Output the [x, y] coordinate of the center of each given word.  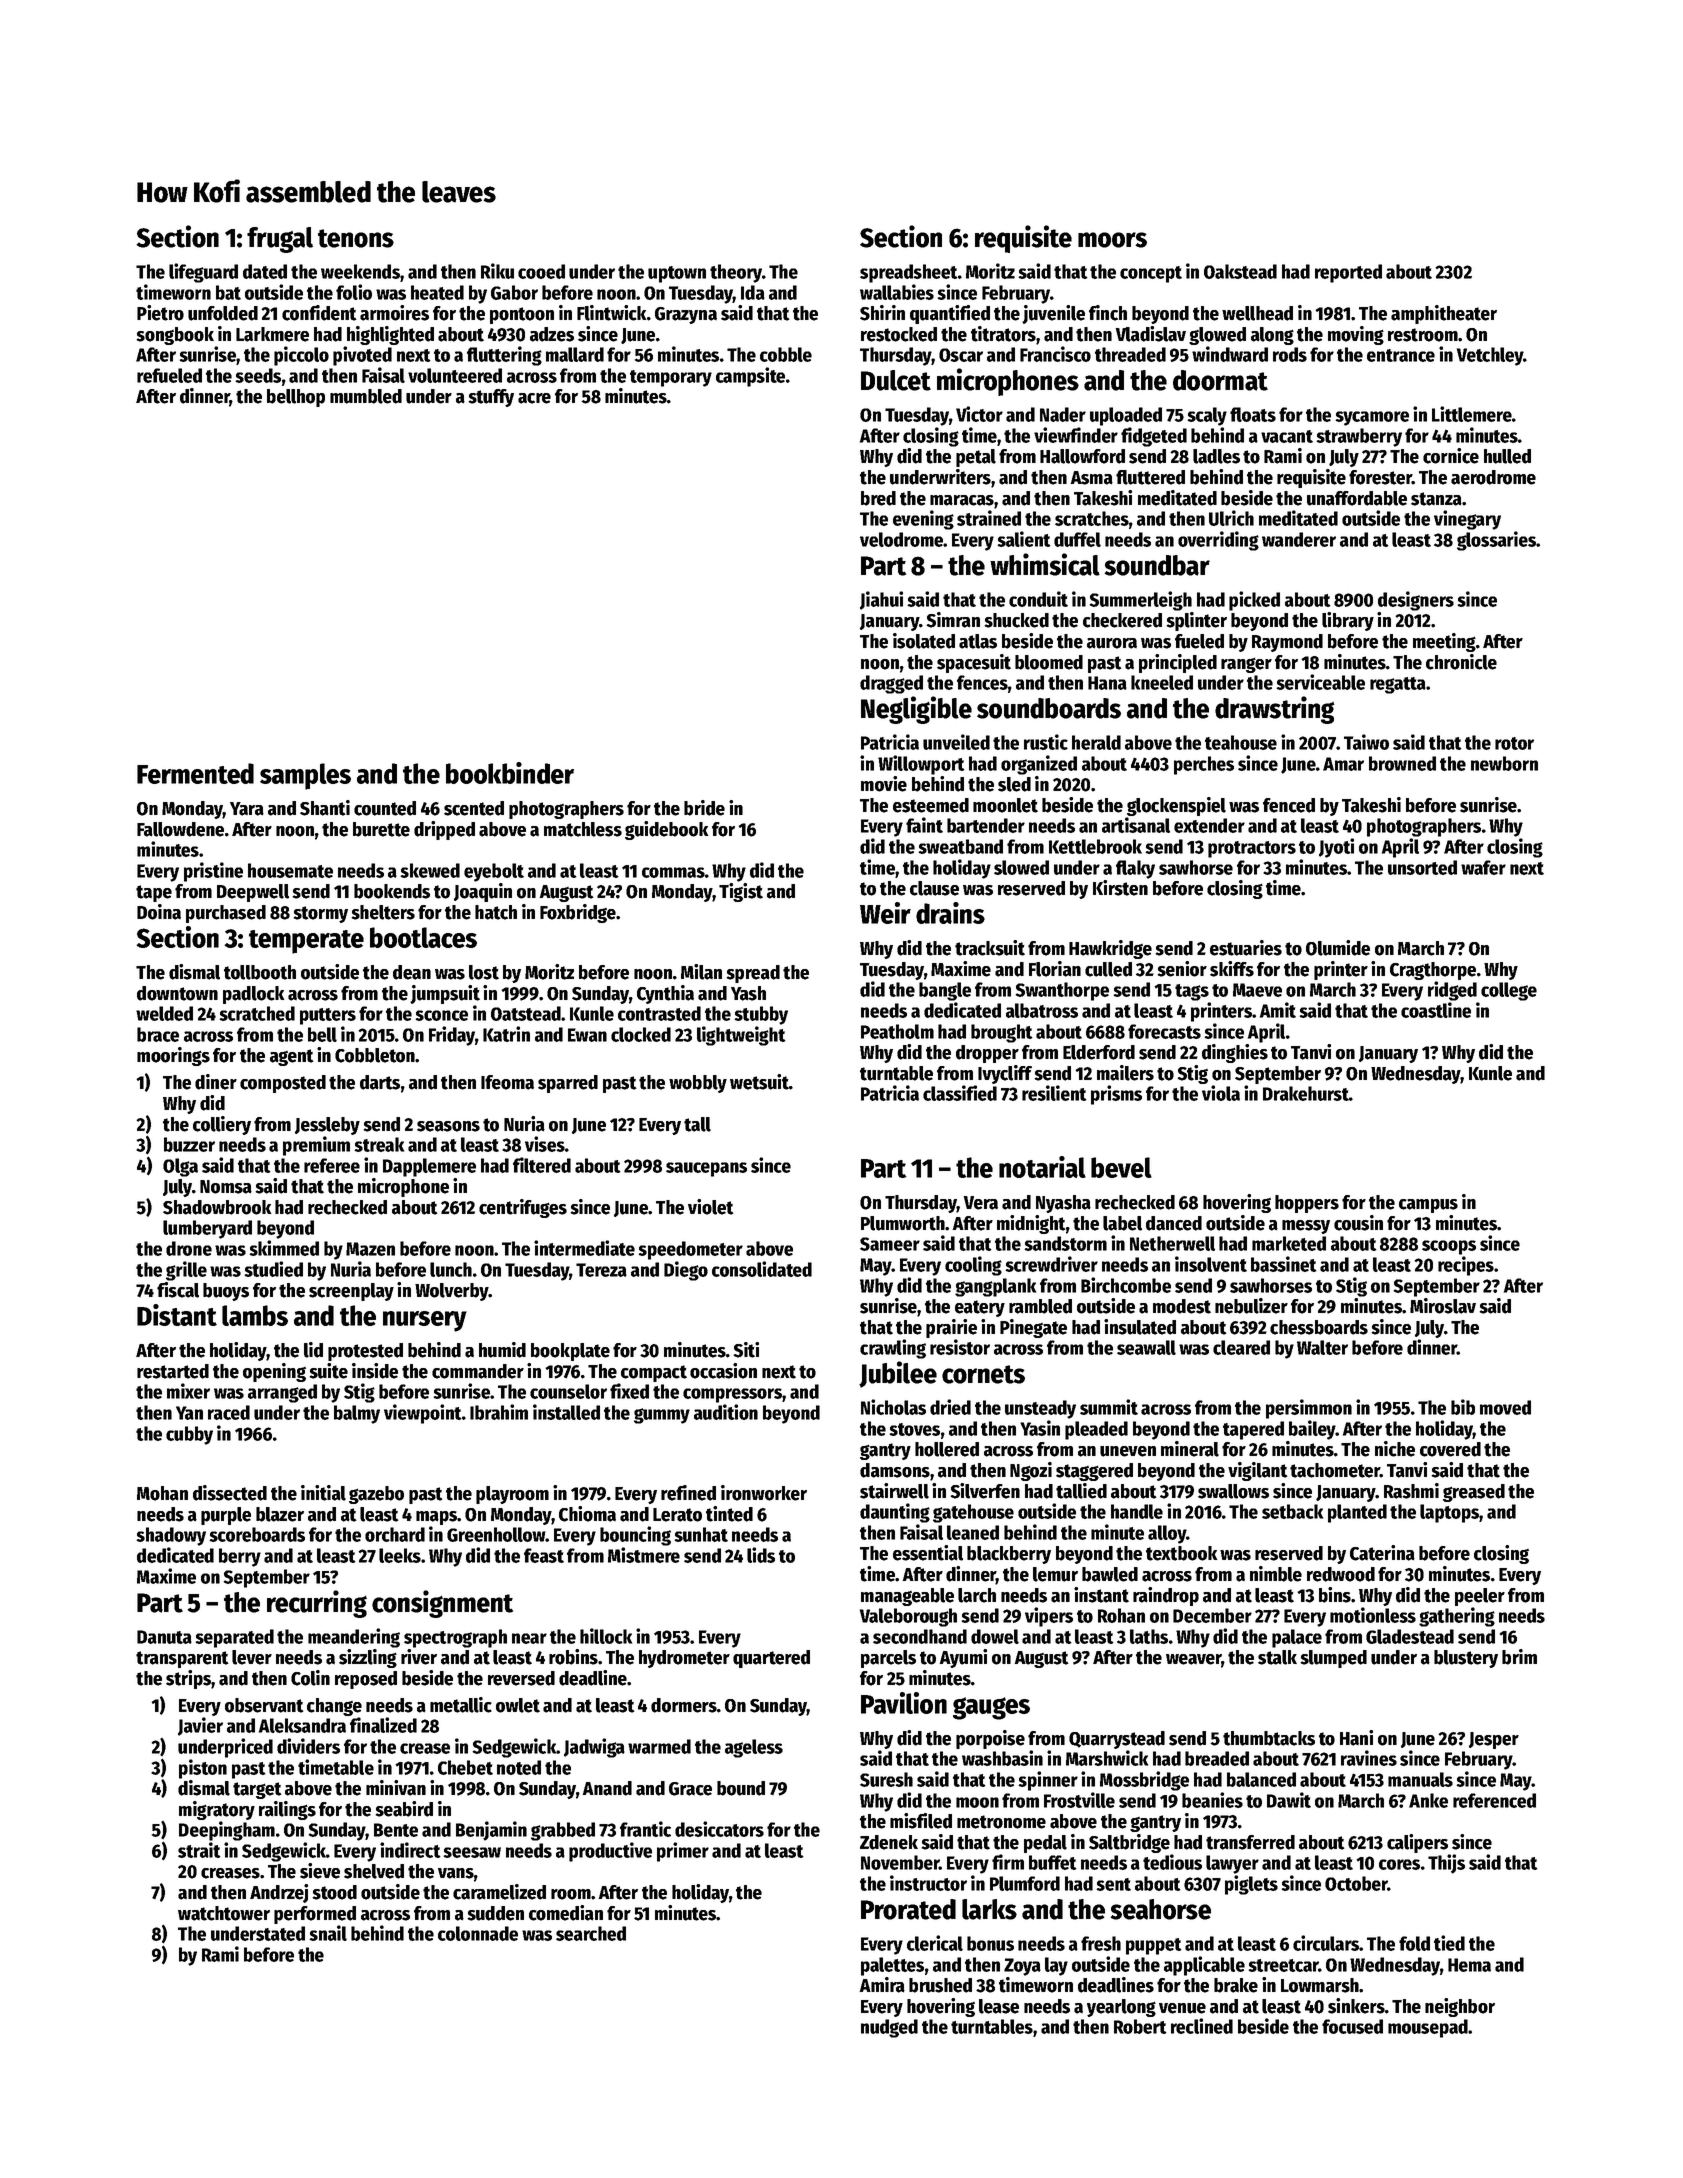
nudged [889, 2028]
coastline [1436, 1010]
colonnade [478, 1933]
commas [673, 872]
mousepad [1428, 2028]
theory [736, 273]
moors [1112, 240]
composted [283, 1084]
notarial [1042, 1167]
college [1509, 991]
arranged [282, 1393]
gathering [1457, 1617]
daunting [895, 1513]
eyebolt [494, 872]
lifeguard [203, 273]
